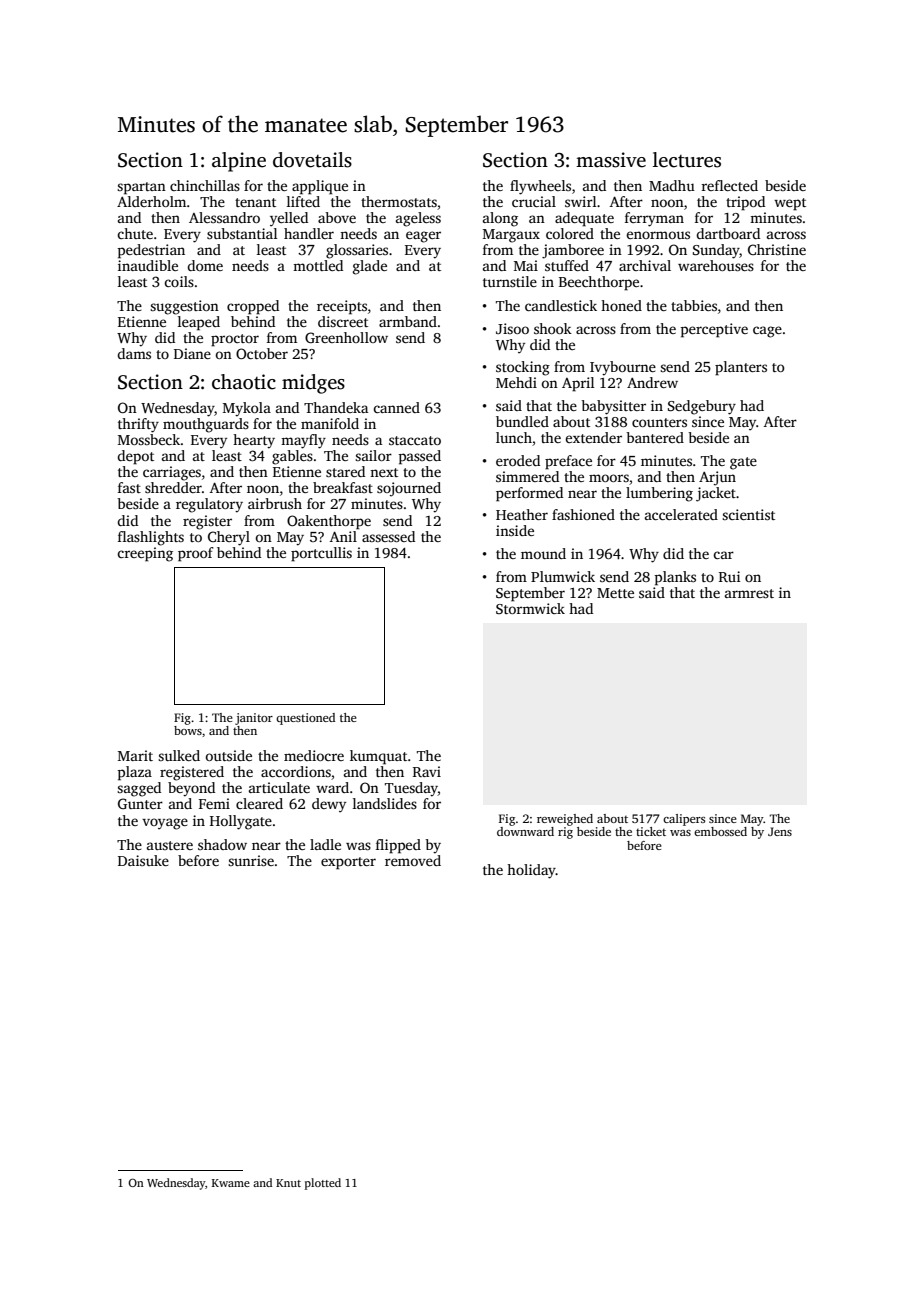  Describe the element at coordinates (388, 536) in the screenshot. I see `assessed` at that location.
